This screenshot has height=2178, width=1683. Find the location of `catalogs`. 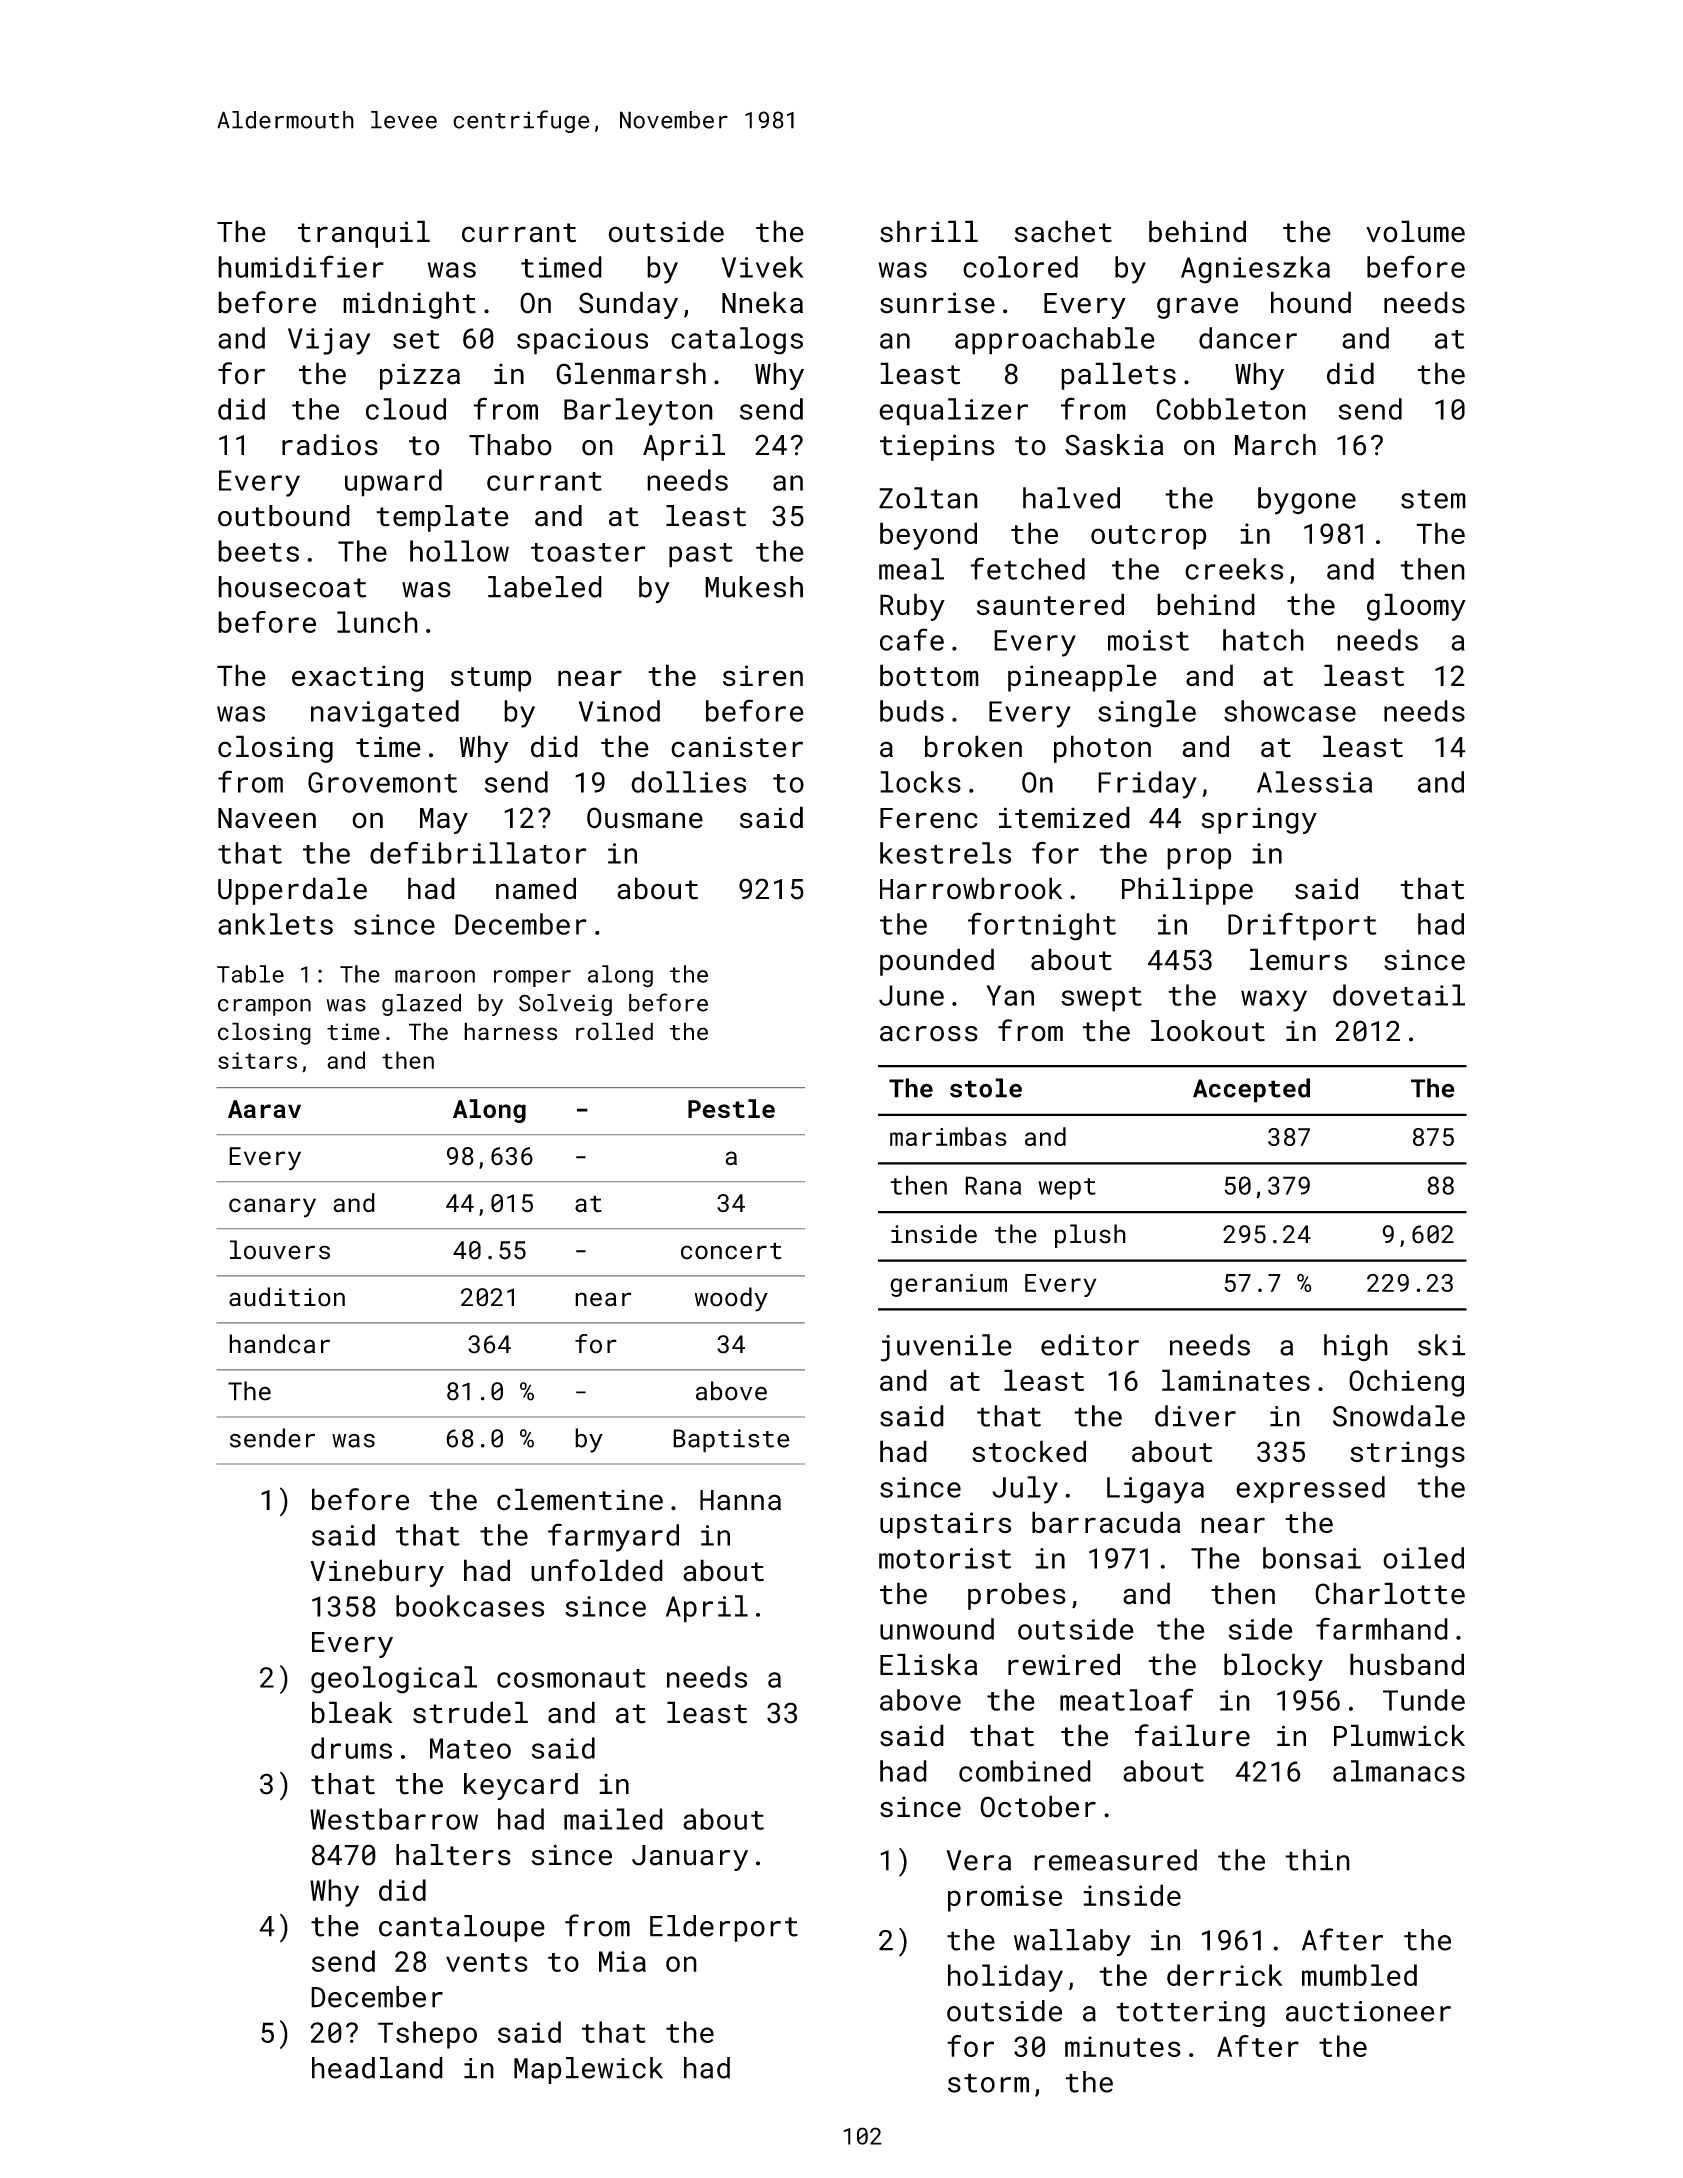

catalogs is located at coordinates (737, 341).
